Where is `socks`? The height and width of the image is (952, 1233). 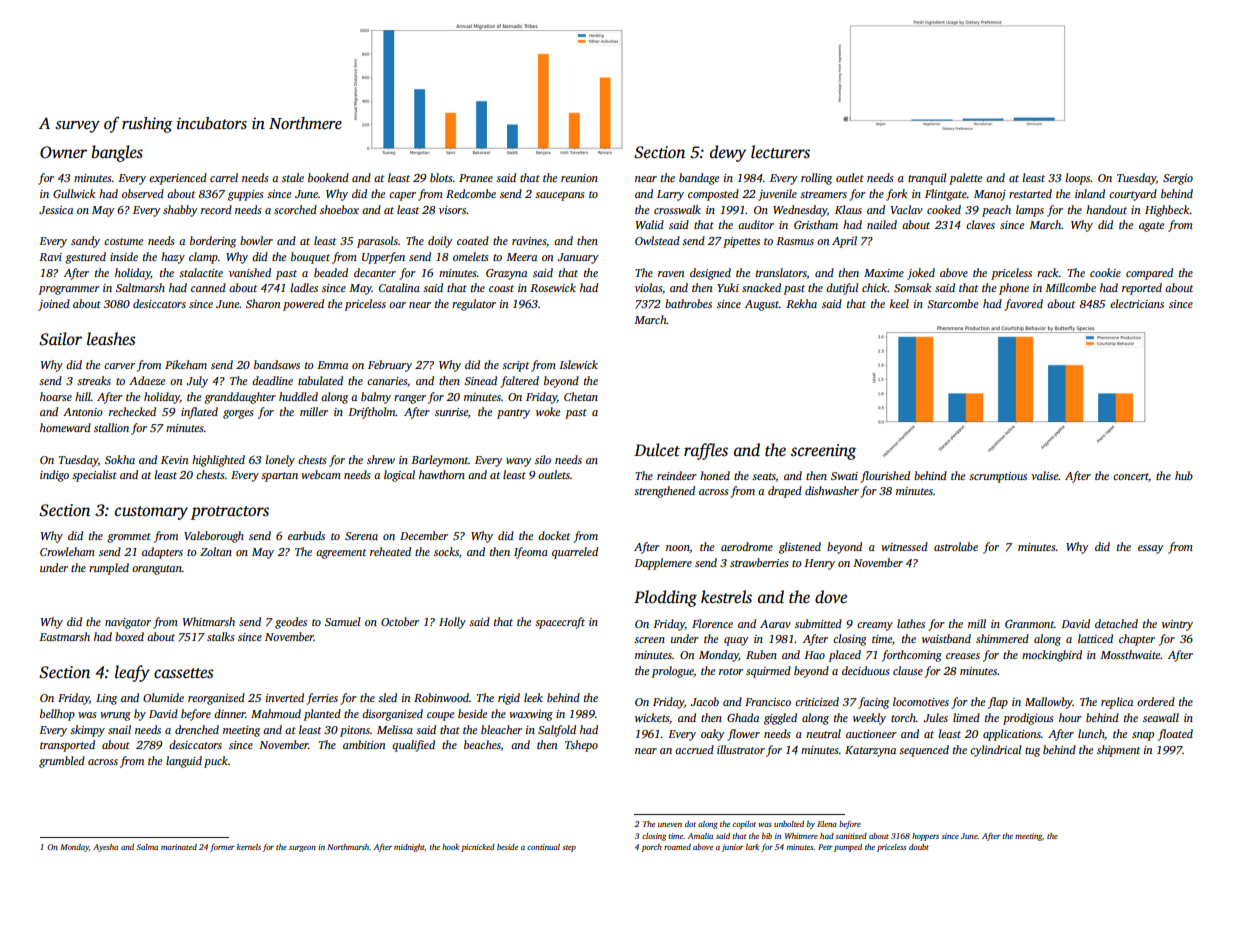 socks is located at coordinates (446, 551).
